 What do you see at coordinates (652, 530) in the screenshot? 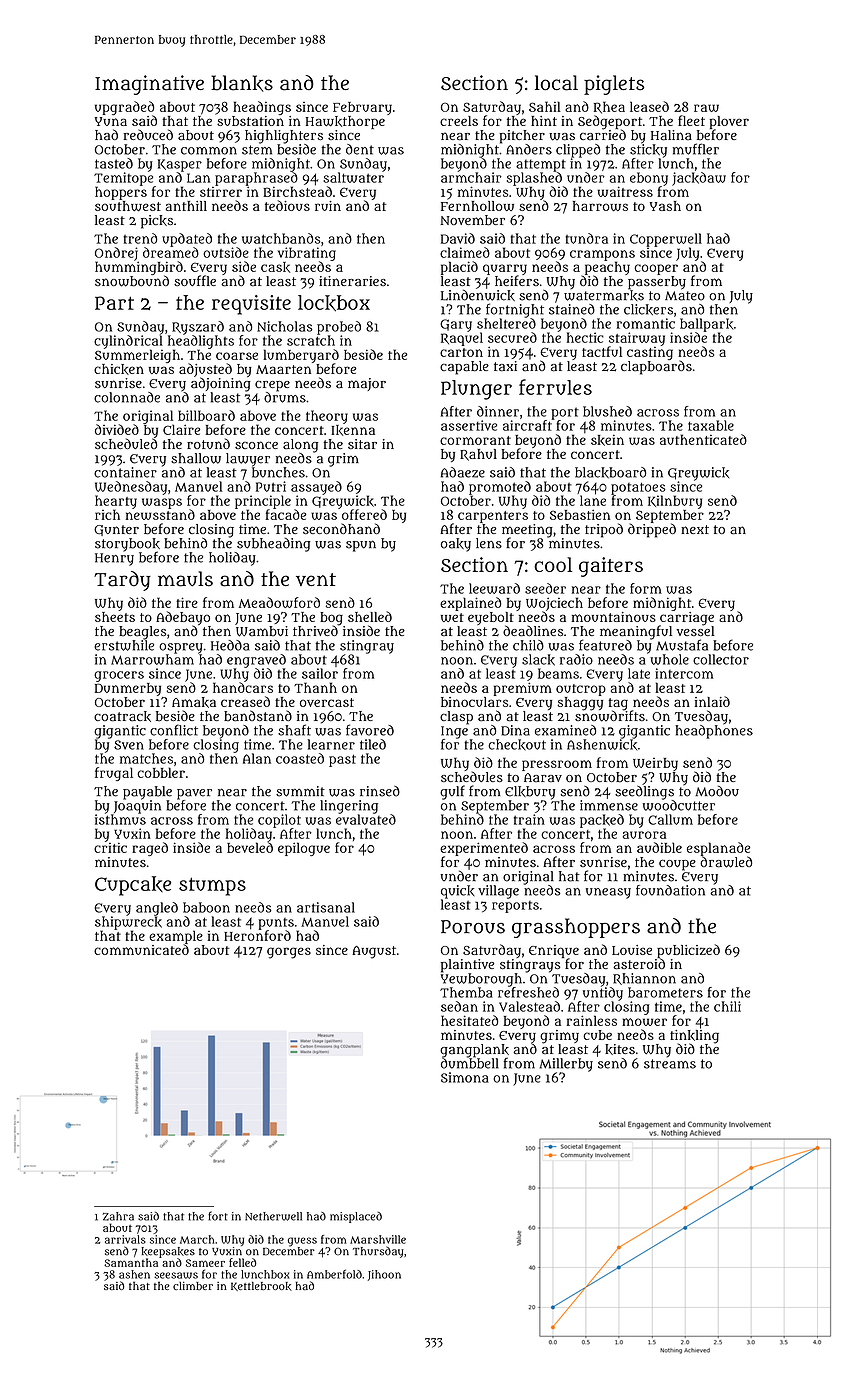
I see `dripped` at bounding box center [652, 530].
